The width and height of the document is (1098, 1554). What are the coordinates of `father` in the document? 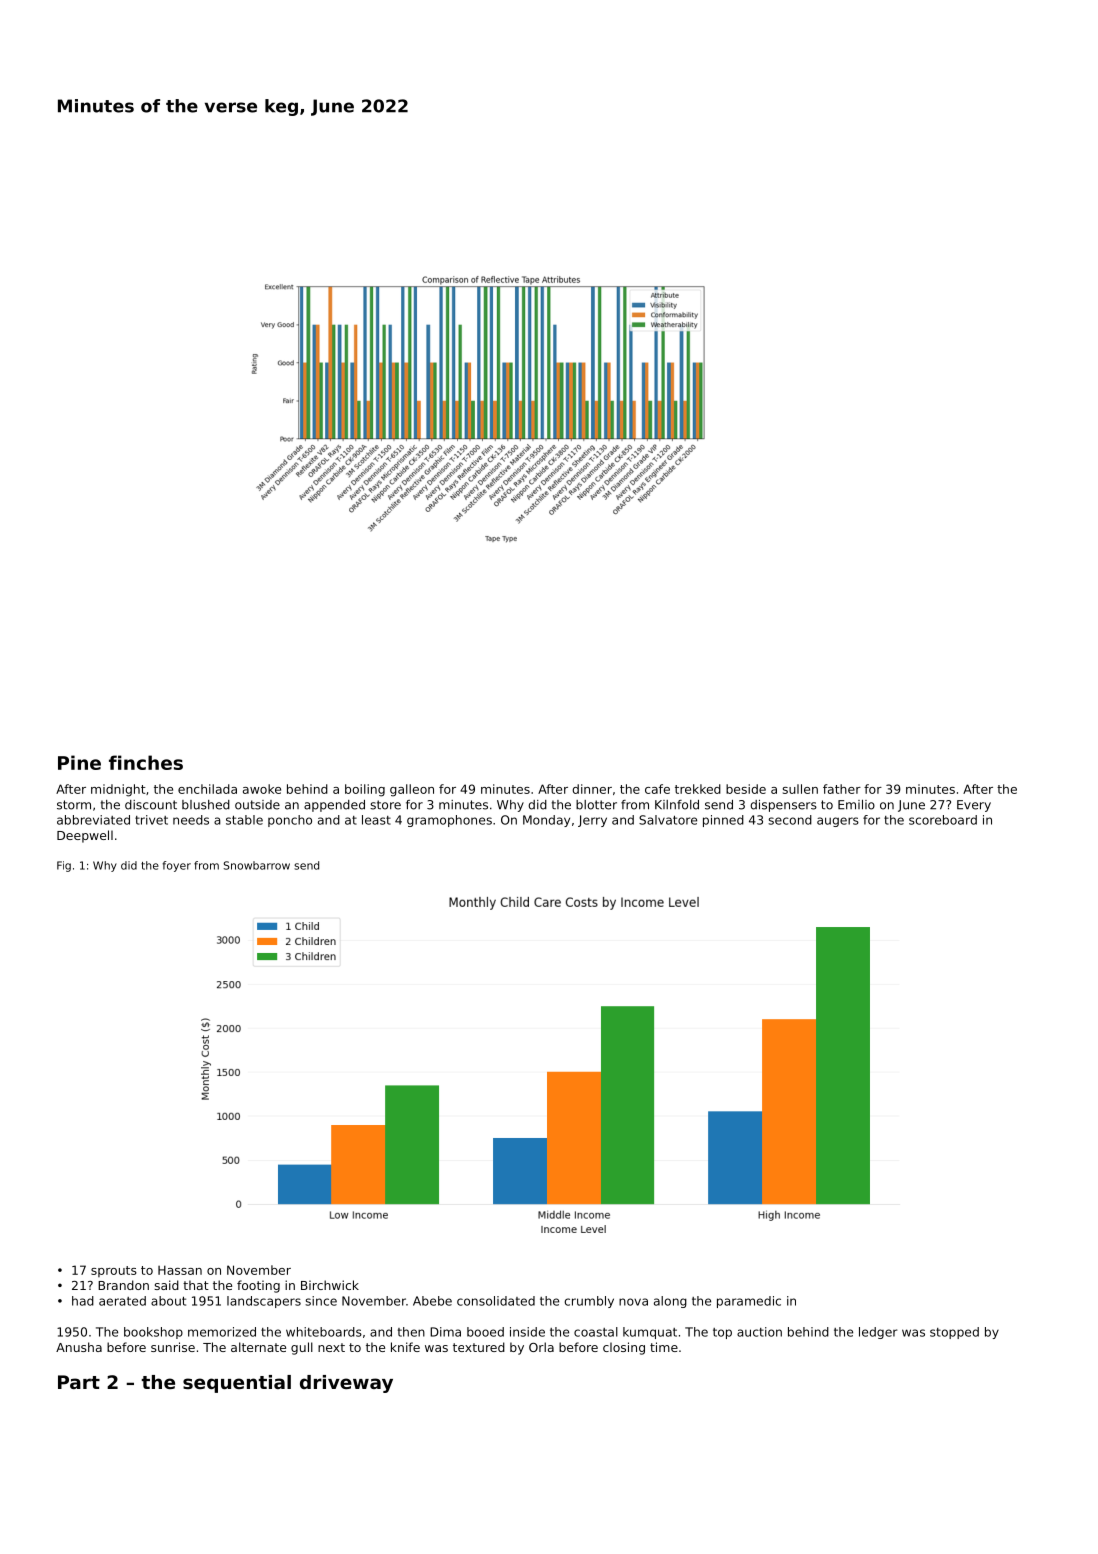 It's located at (842, 789).
